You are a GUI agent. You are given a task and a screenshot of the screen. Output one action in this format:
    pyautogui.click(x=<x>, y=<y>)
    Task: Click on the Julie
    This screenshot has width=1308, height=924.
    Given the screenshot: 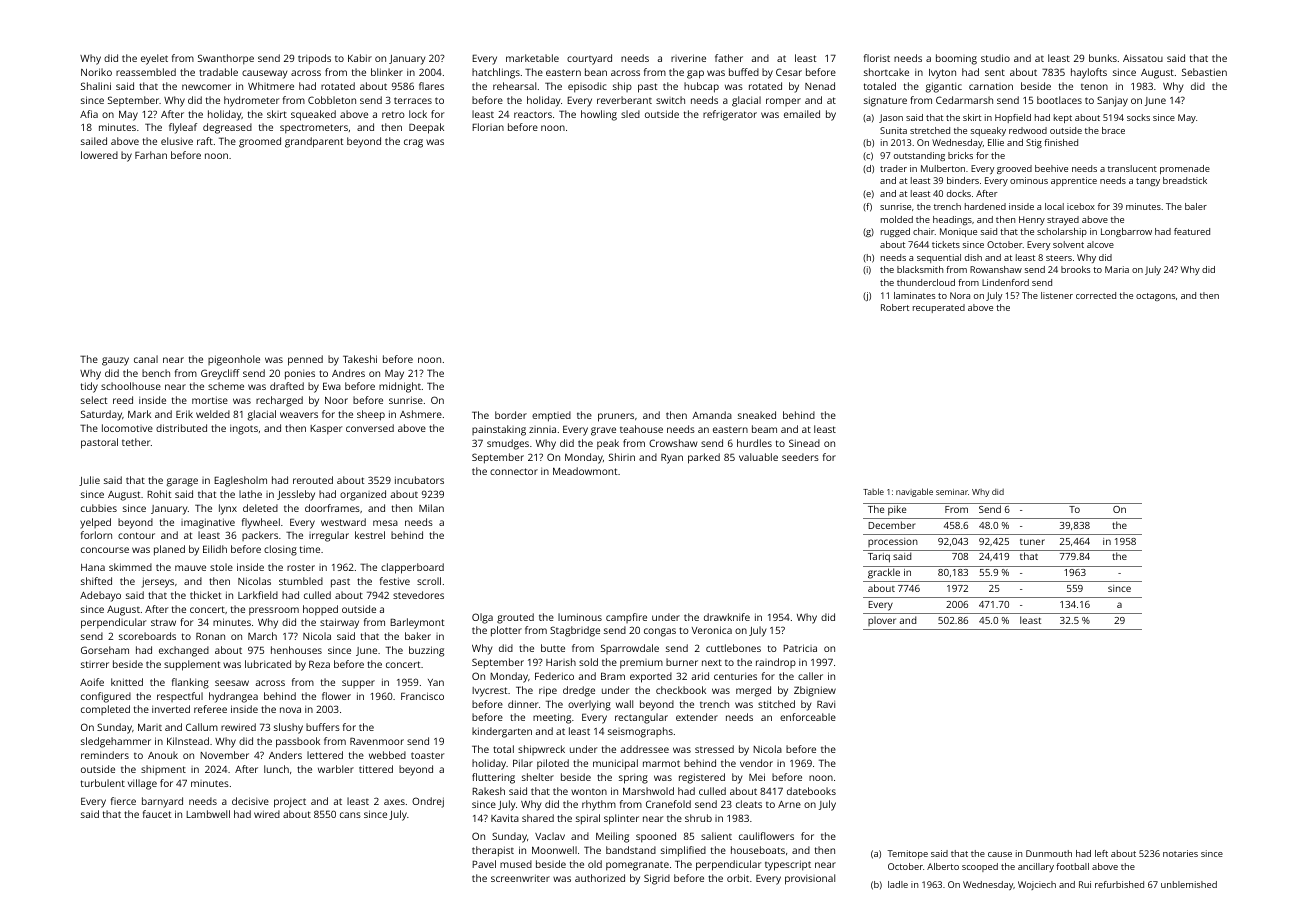 What is the action you would take?
    pyautogui.click(x=89, y=481)
